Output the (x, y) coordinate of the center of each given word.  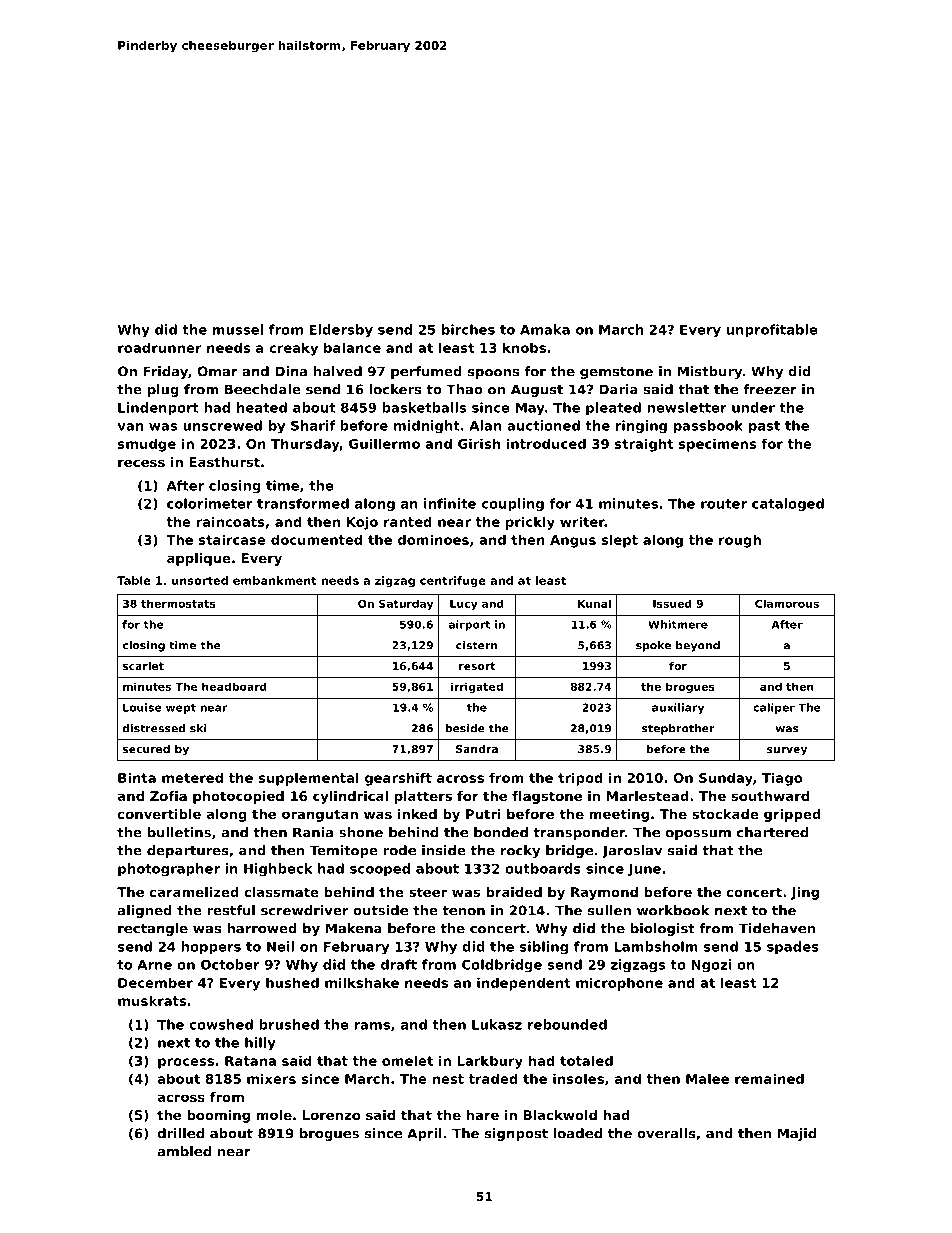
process (186, 1063)
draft (399, 964)
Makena (354, 928)
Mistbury (710, 372)
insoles (578, 1078)
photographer (169, 870)
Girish (479, 443)
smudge (147, 445)
